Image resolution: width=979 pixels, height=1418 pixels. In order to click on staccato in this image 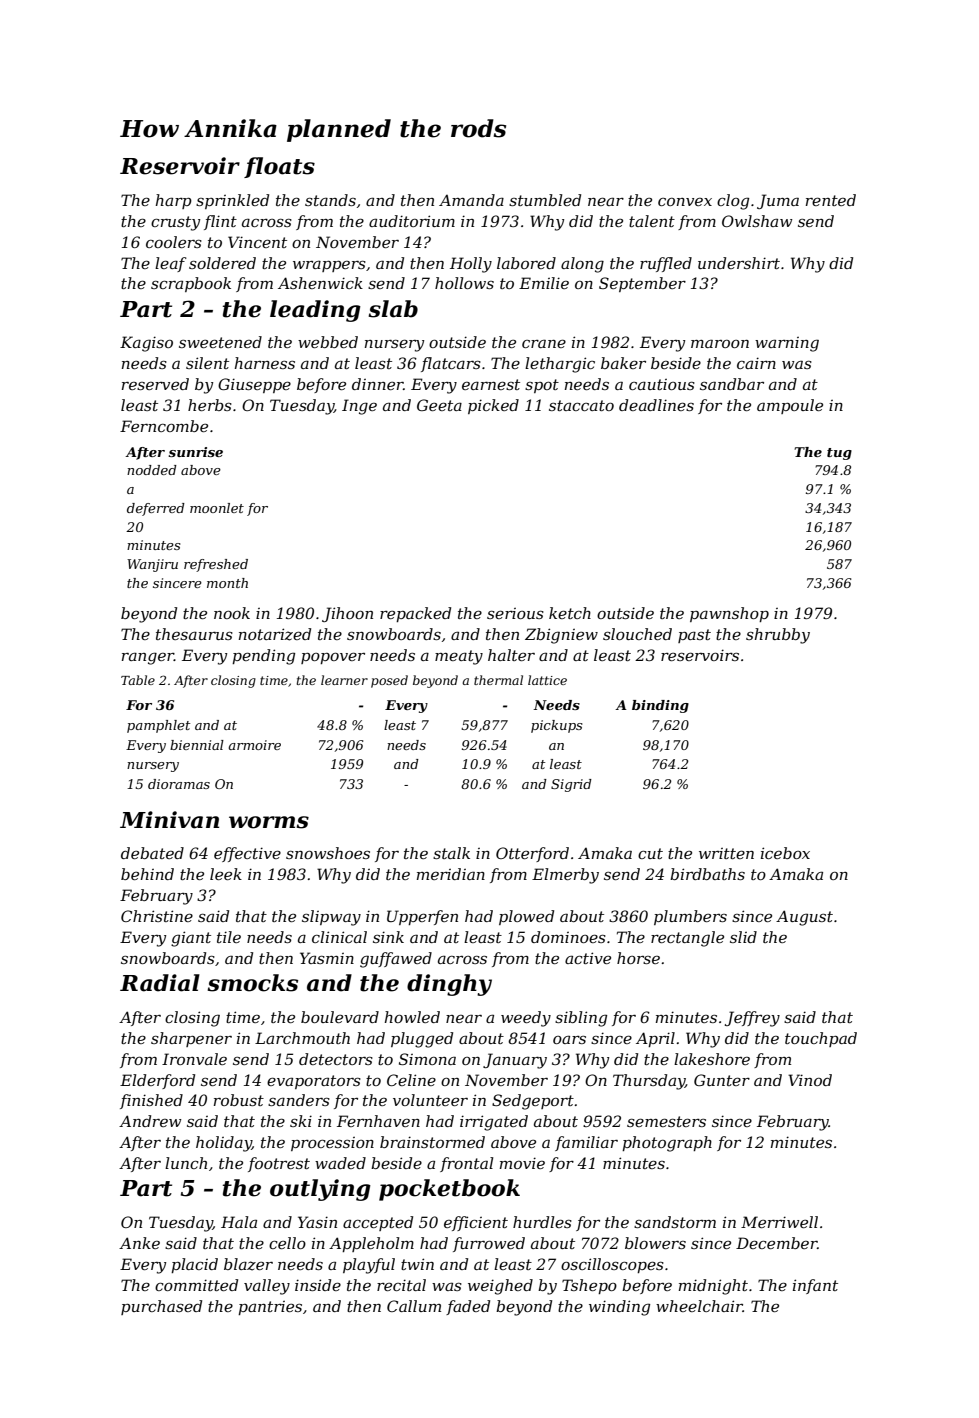, I will do `click(581, 405)`.
